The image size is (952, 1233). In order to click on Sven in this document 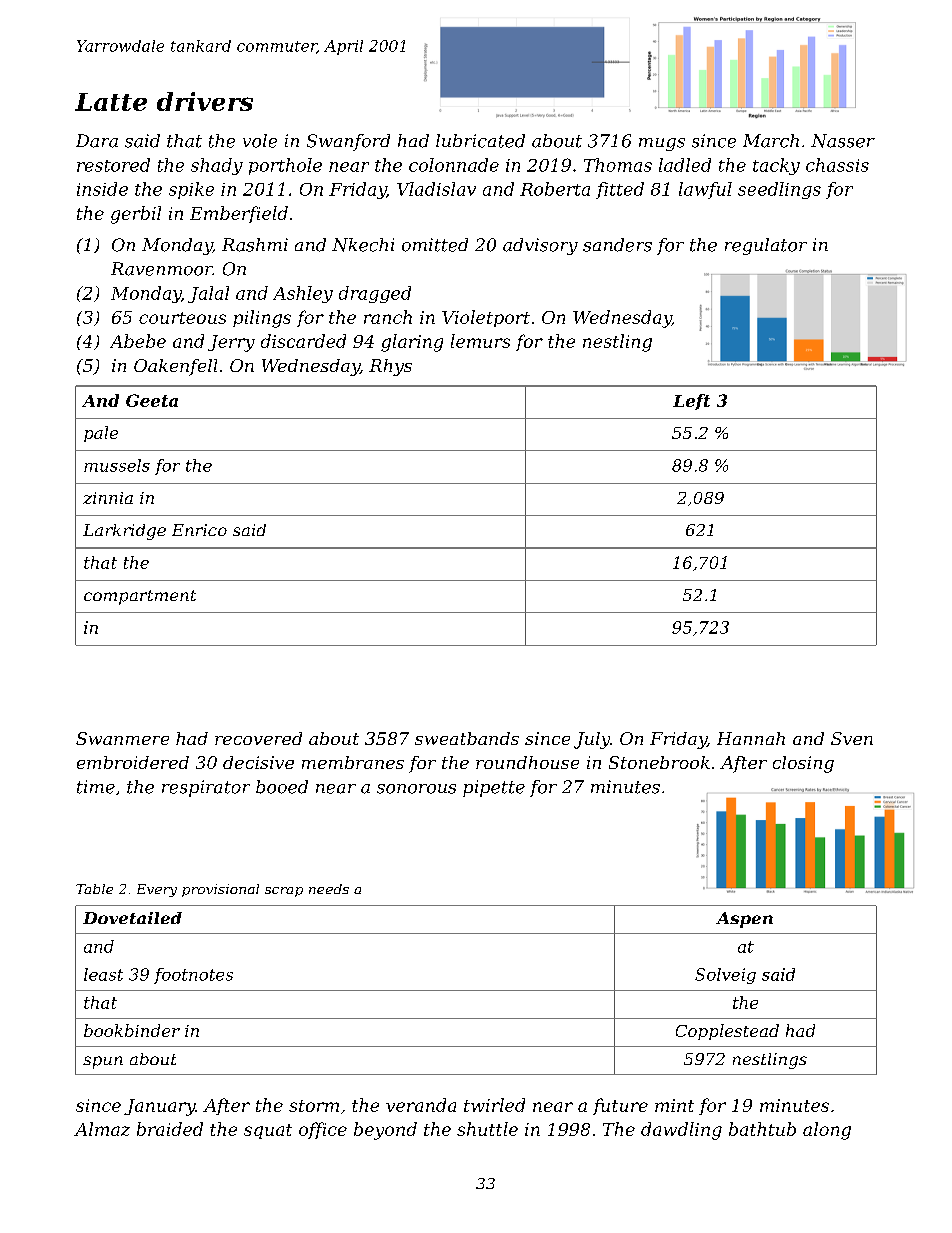, I will do `click(852, 738)`.
